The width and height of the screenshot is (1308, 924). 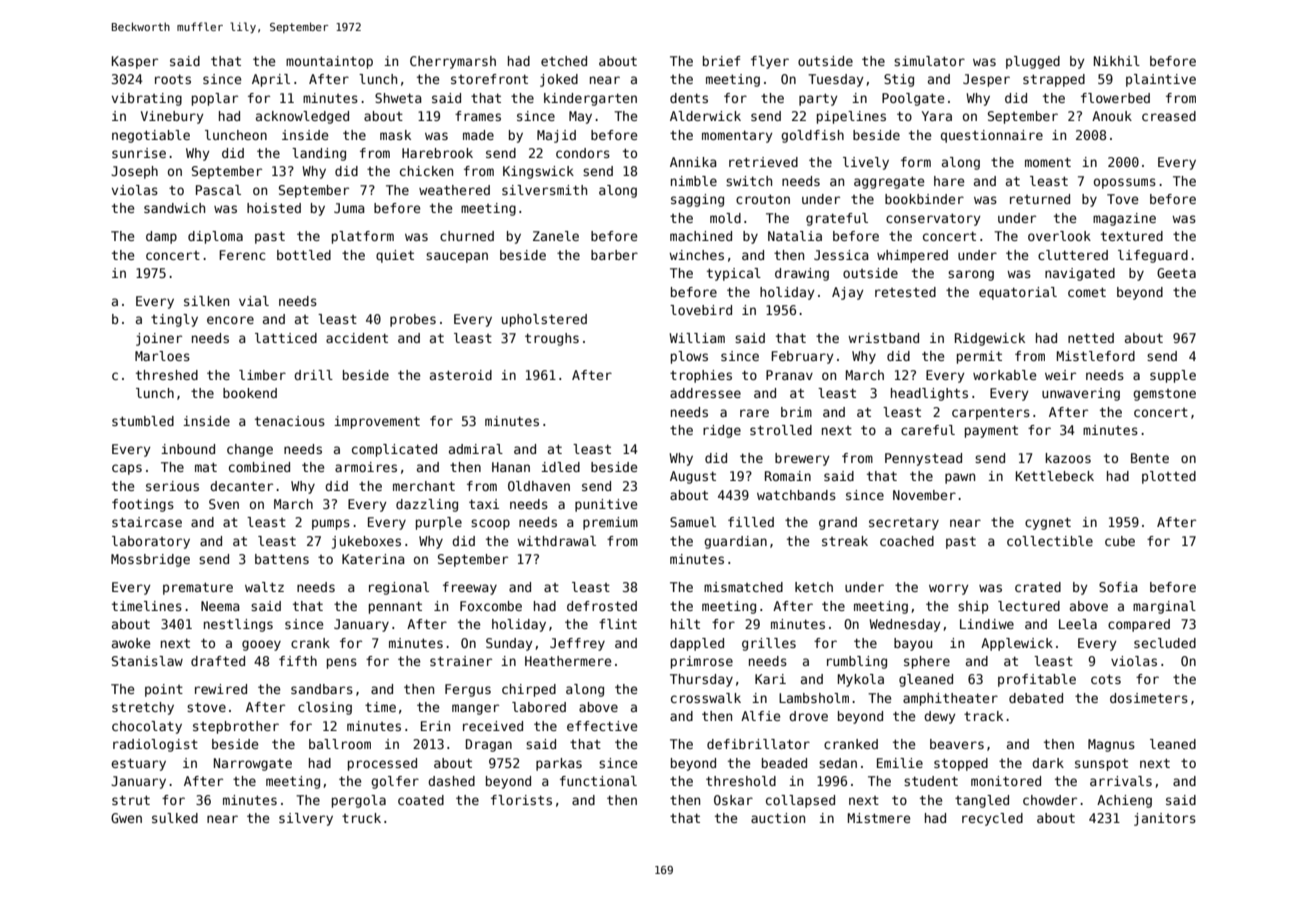 I want to click on ketch, so click(x=814, y=587).
